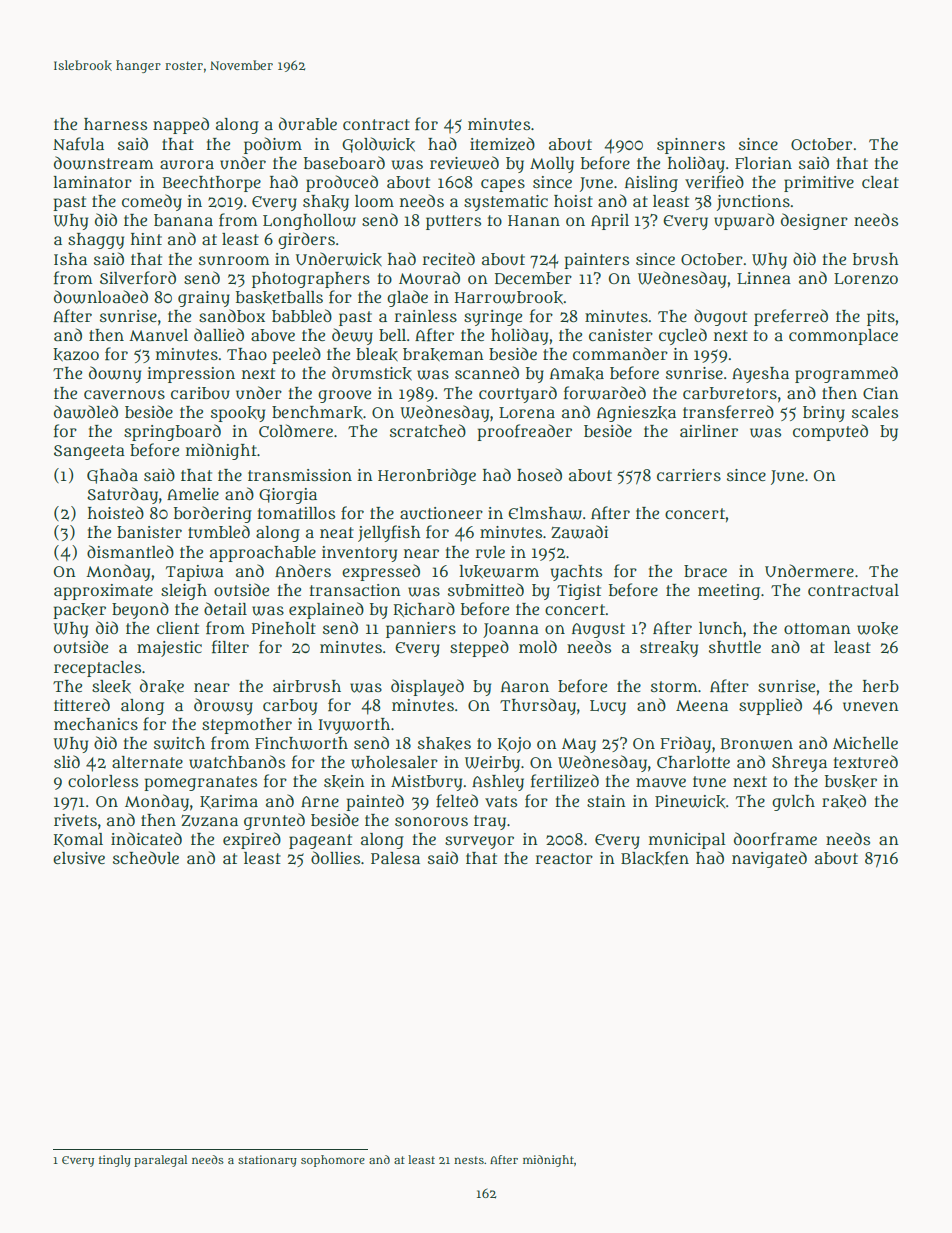 The image size is (952, 1233). What do you see at coordinates (79, 858) in the screenshot?
I see `elusive` at bounding box center [79, 858].
